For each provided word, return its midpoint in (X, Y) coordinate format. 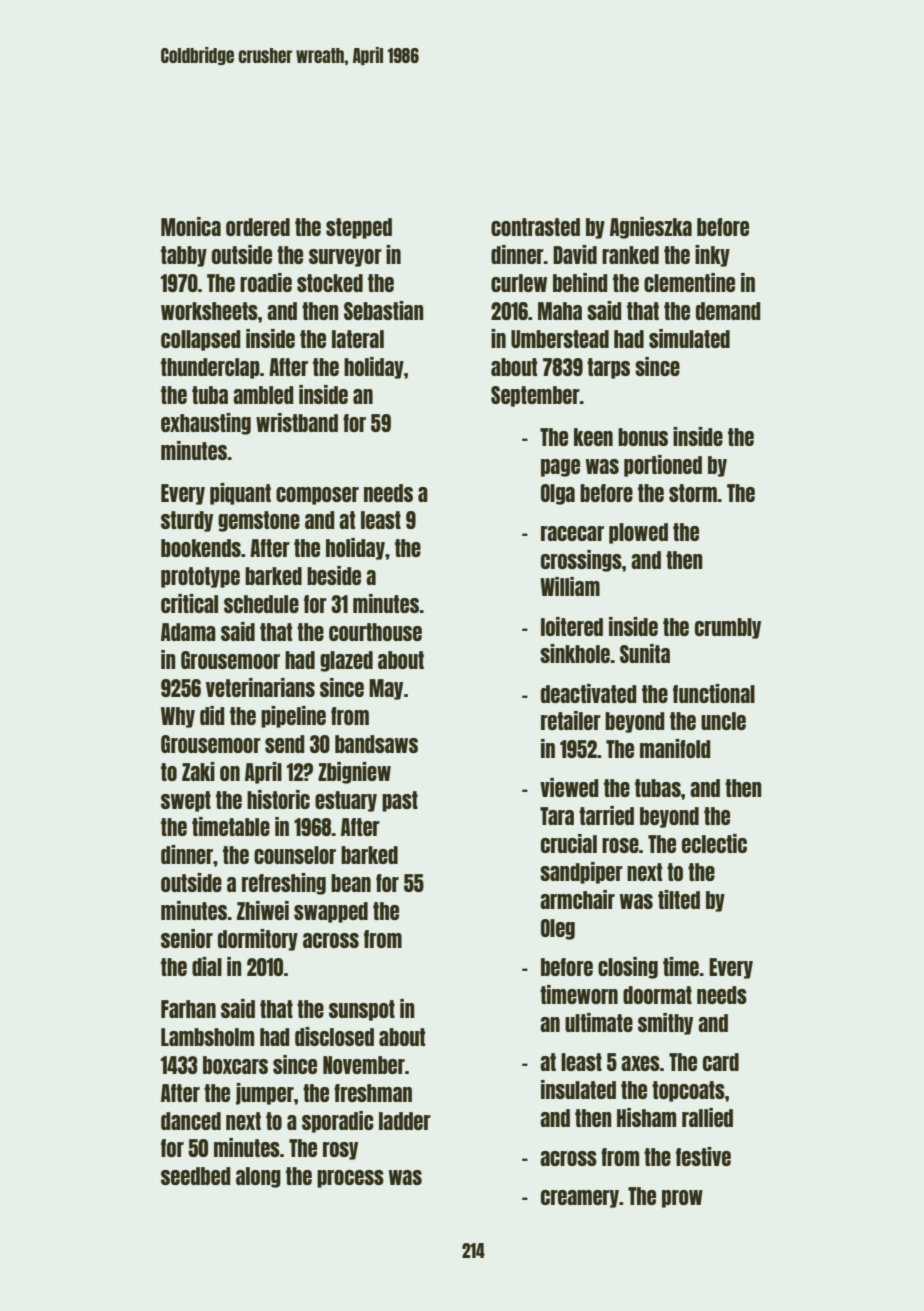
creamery (580, 1199)
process (350, 1179)
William (570, 586)
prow (682, 1199)
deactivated (589, 693)
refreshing (284, 884)
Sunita (645, 653)
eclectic (714, 843)
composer (317, 496)
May (386, 689)
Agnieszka (651, 228)
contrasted (535, 227)
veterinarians (260, 687)
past (400, 801)
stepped (359, 228)
